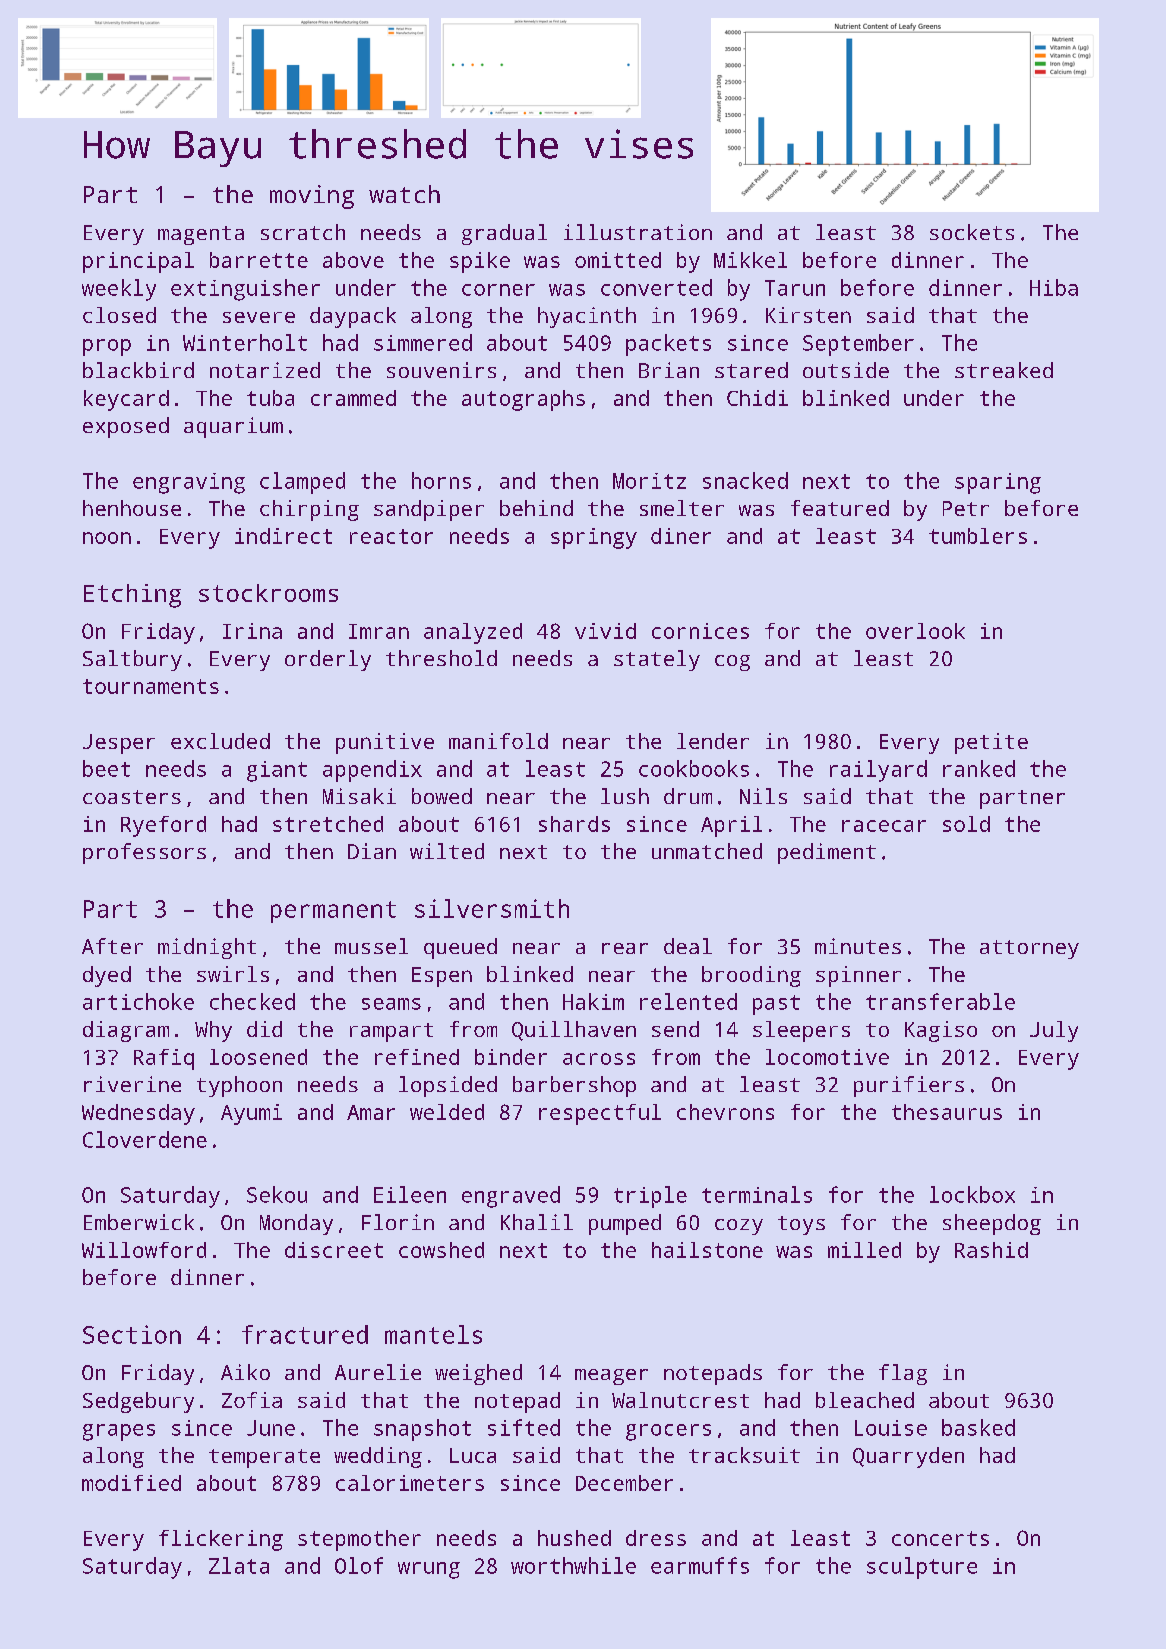 The height and width of the document is (1649, 1166). I want to click on orderly, so click(328, 660).
